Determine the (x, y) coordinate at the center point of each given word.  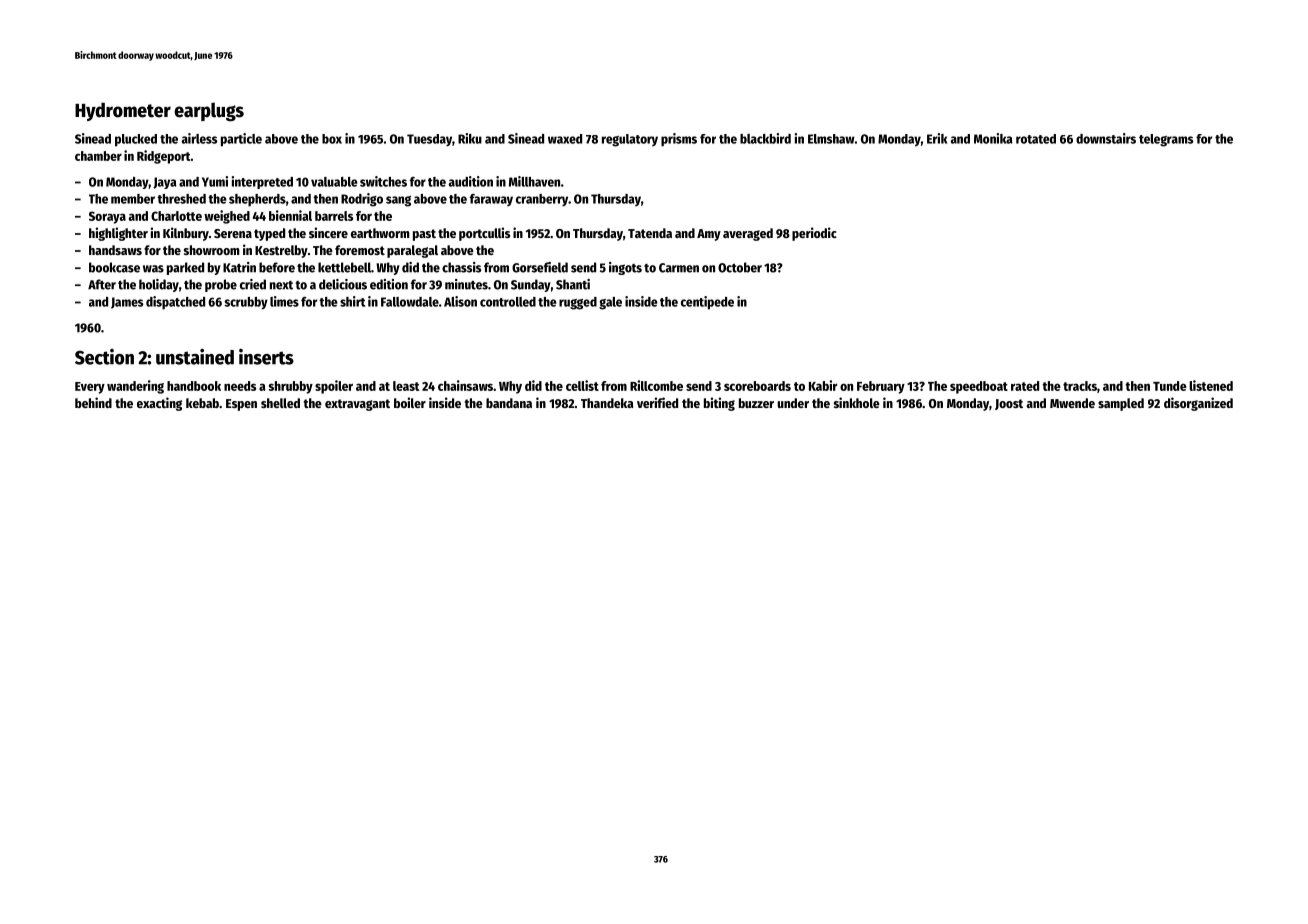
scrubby (246, 303)
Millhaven (534, 181)
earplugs (209, 111)
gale (610, 303)
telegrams (1166, 140)
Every (90, 388)
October (740, 267)
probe (221, 285)
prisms (679, 140)
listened (1211, 385)
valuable (334, 182)
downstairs (1106, 138)
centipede (707, 303)
